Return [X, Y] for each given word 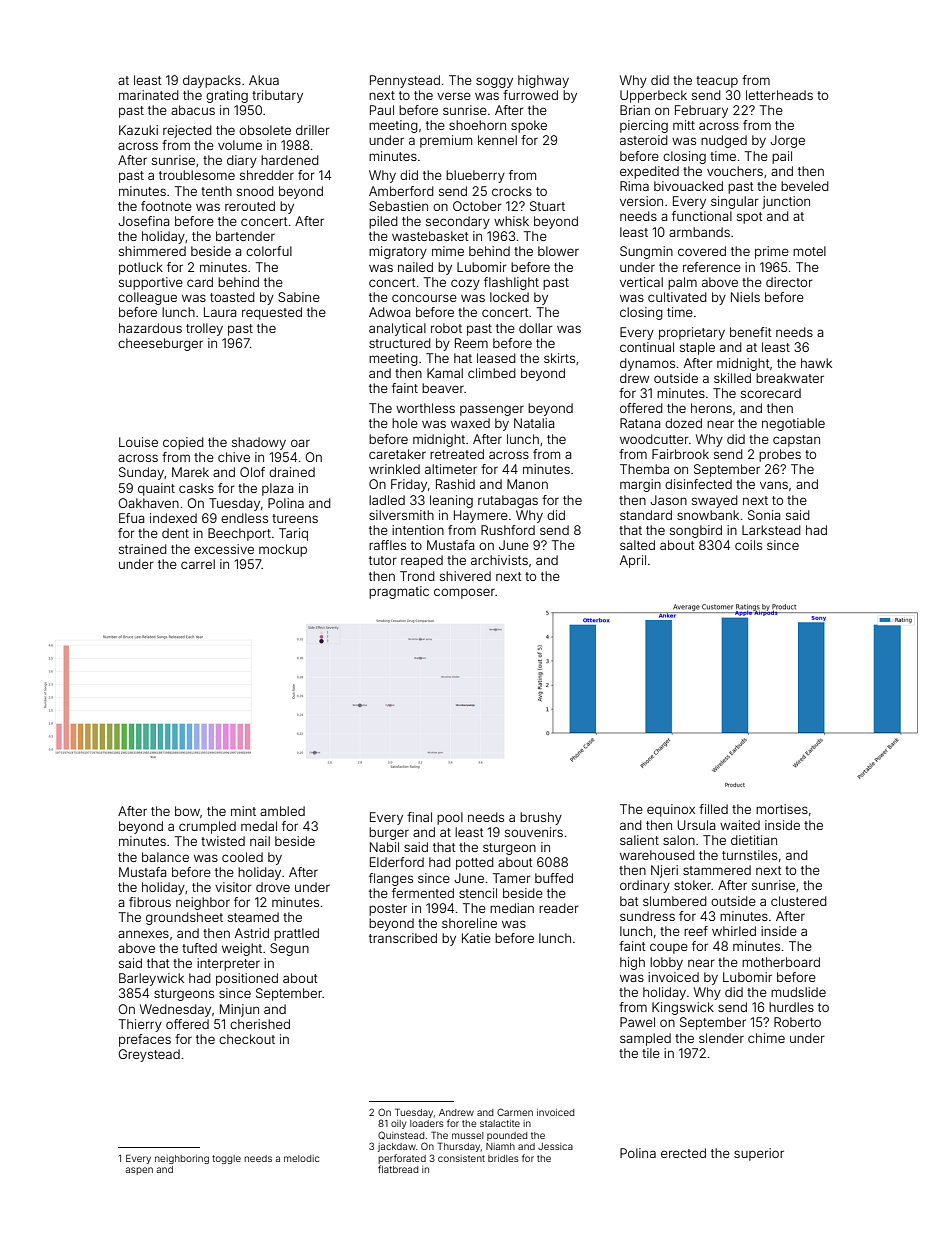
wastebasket [430, 236]
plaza [278, 489]
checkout [247, 1039]
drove [273, 887]
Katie [476, 938]
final [419, 817]
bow [187, 811]
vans [774, 485]
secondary [458, 222]
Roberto [797, 1022]
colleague [147, 298]
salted [637, 545]
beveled [805, 186]
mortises [782, 809]
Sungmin [646, 252]
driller [313, 130]
